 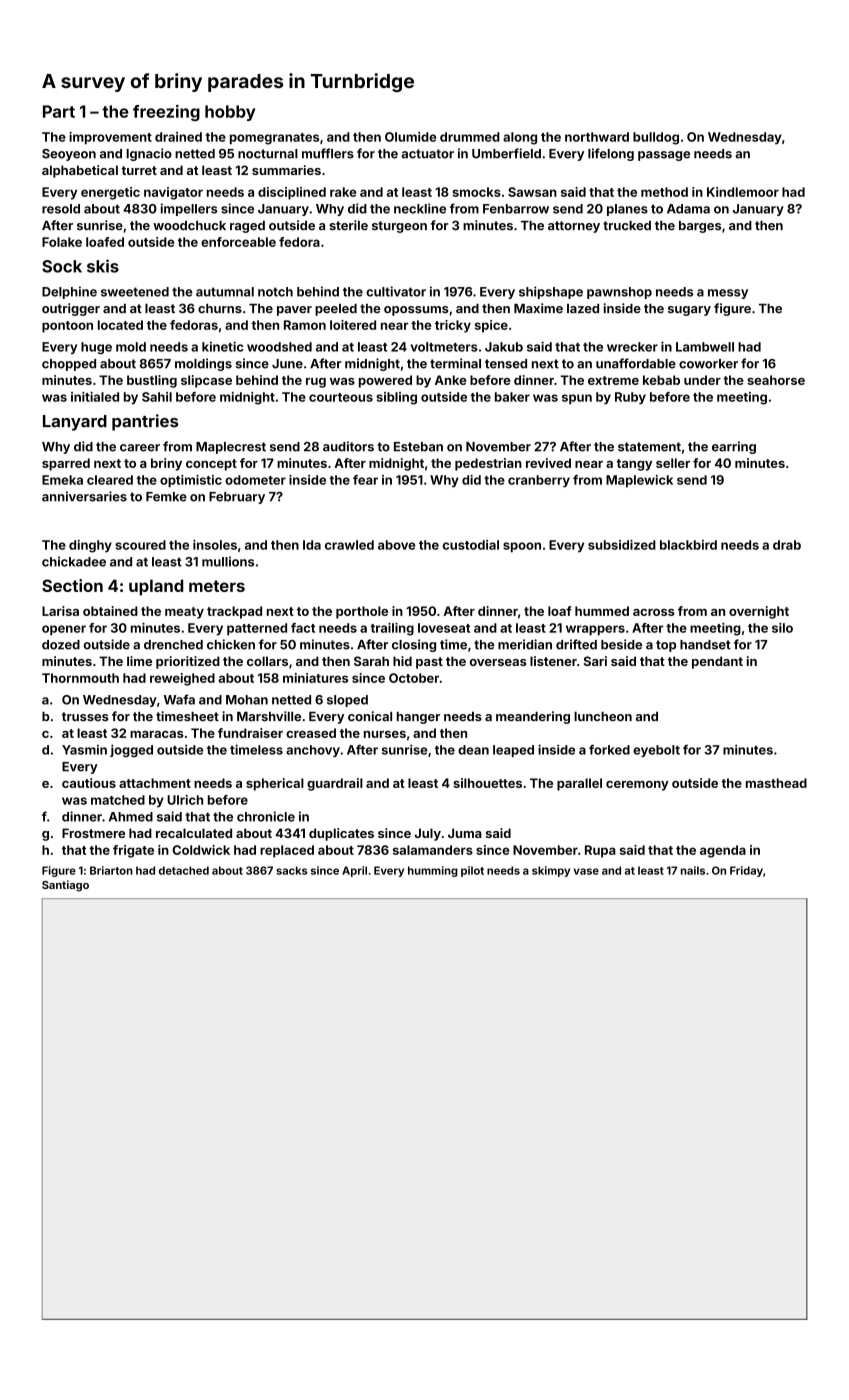 What do you see at coordinates (664, 156) in the screenshot?
I see `passage` at bounding box center [664, 156].
